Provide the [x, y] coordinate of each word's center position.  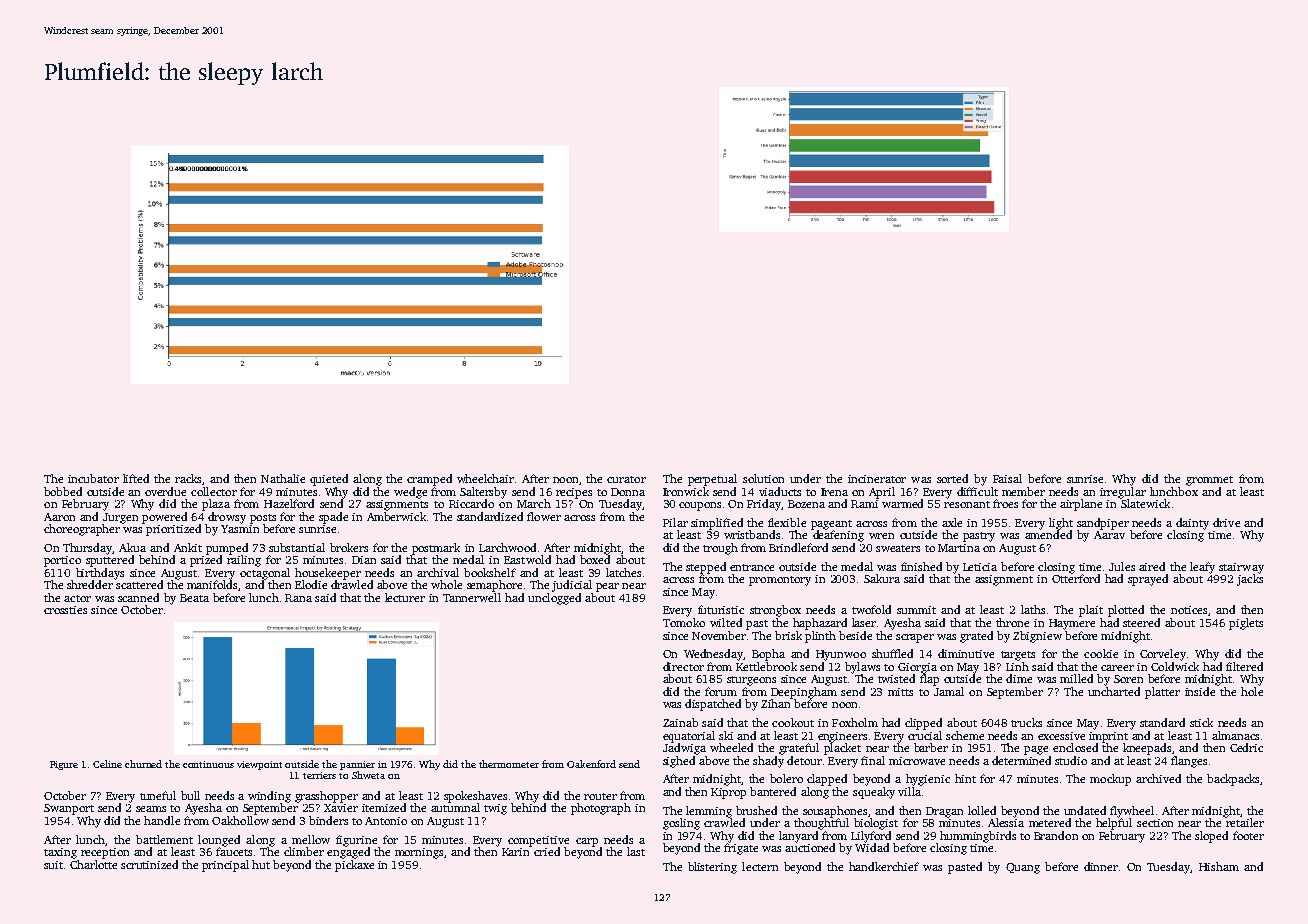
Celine [107, 764]
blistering [712, 868]
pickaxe [354, 866]
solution [763, 478]
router [600, 796]
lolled [982, 810]
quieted [329, 480]
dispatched [713, 705]
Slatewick [1145, 503]
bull [190, 795]
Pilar [675, 522]
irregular [1123, 493]
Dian [364, 560]
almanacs [1235, 735]
